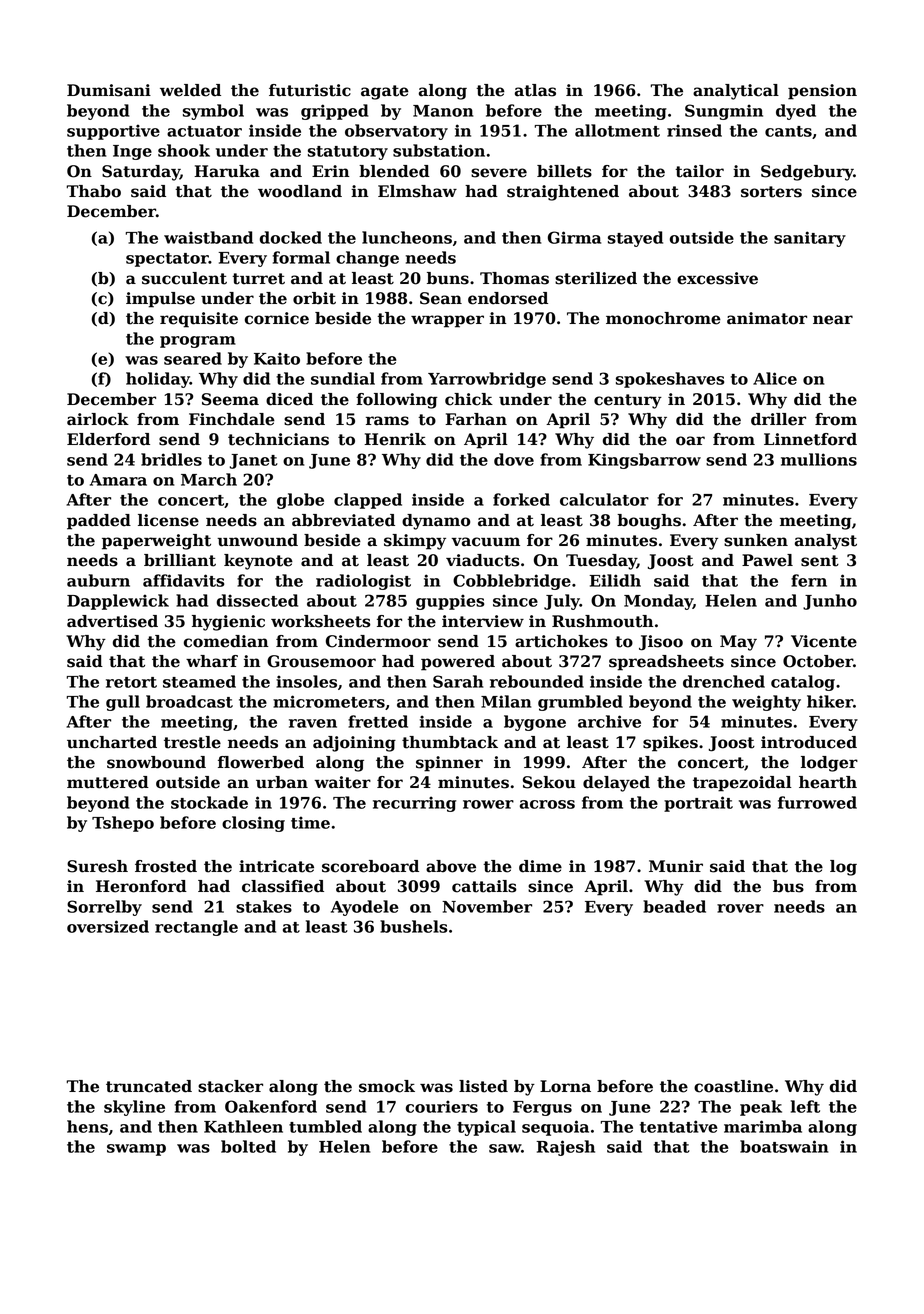 Image resolution: width=924 pixels, height=1314 pixels. Describe the element at coordinates (160, 300) in the image. I see `impulse` at that location.
